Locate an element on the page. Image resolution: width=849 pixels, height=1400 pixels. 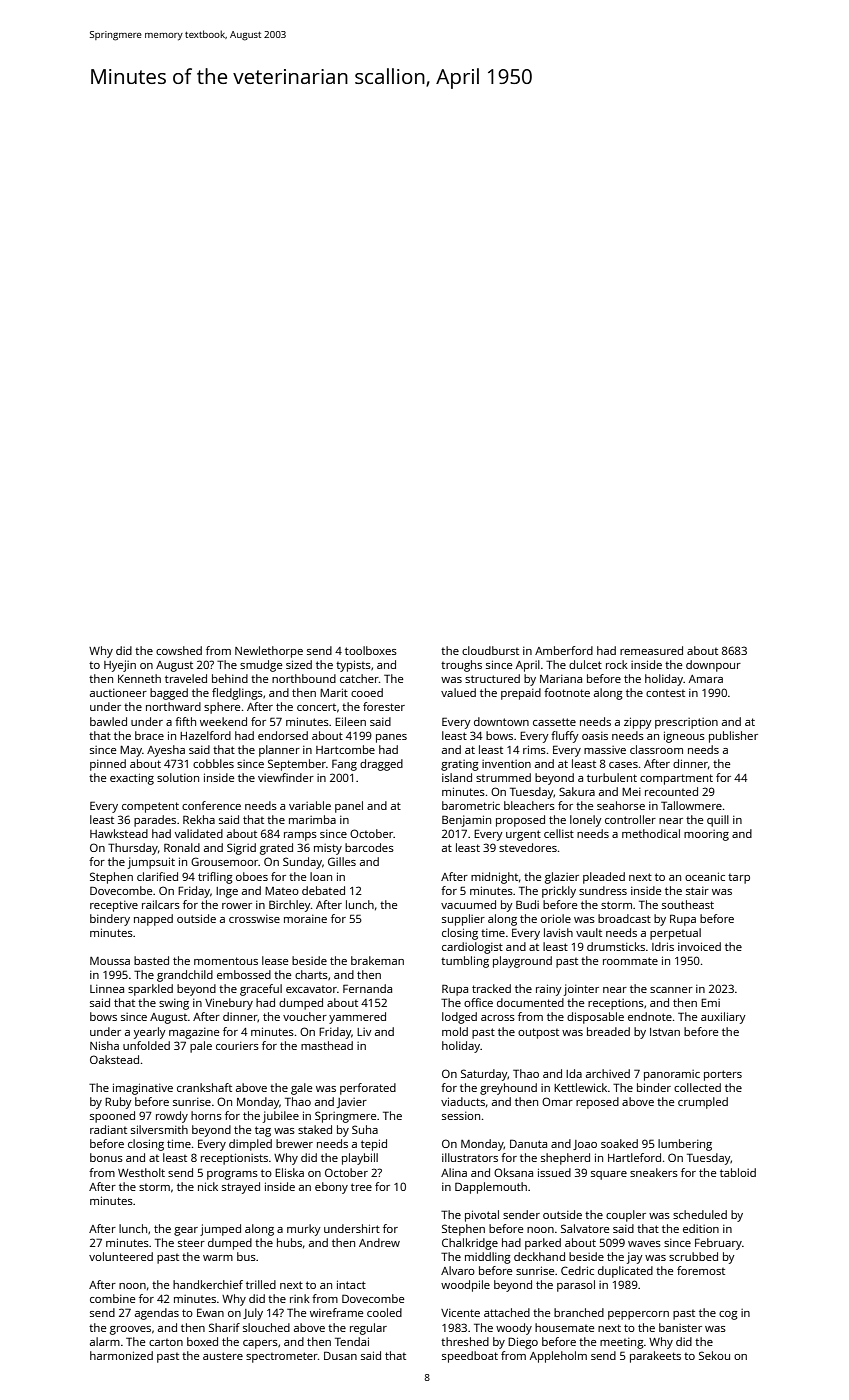
hubs is located at coordinates (289, 1242).
